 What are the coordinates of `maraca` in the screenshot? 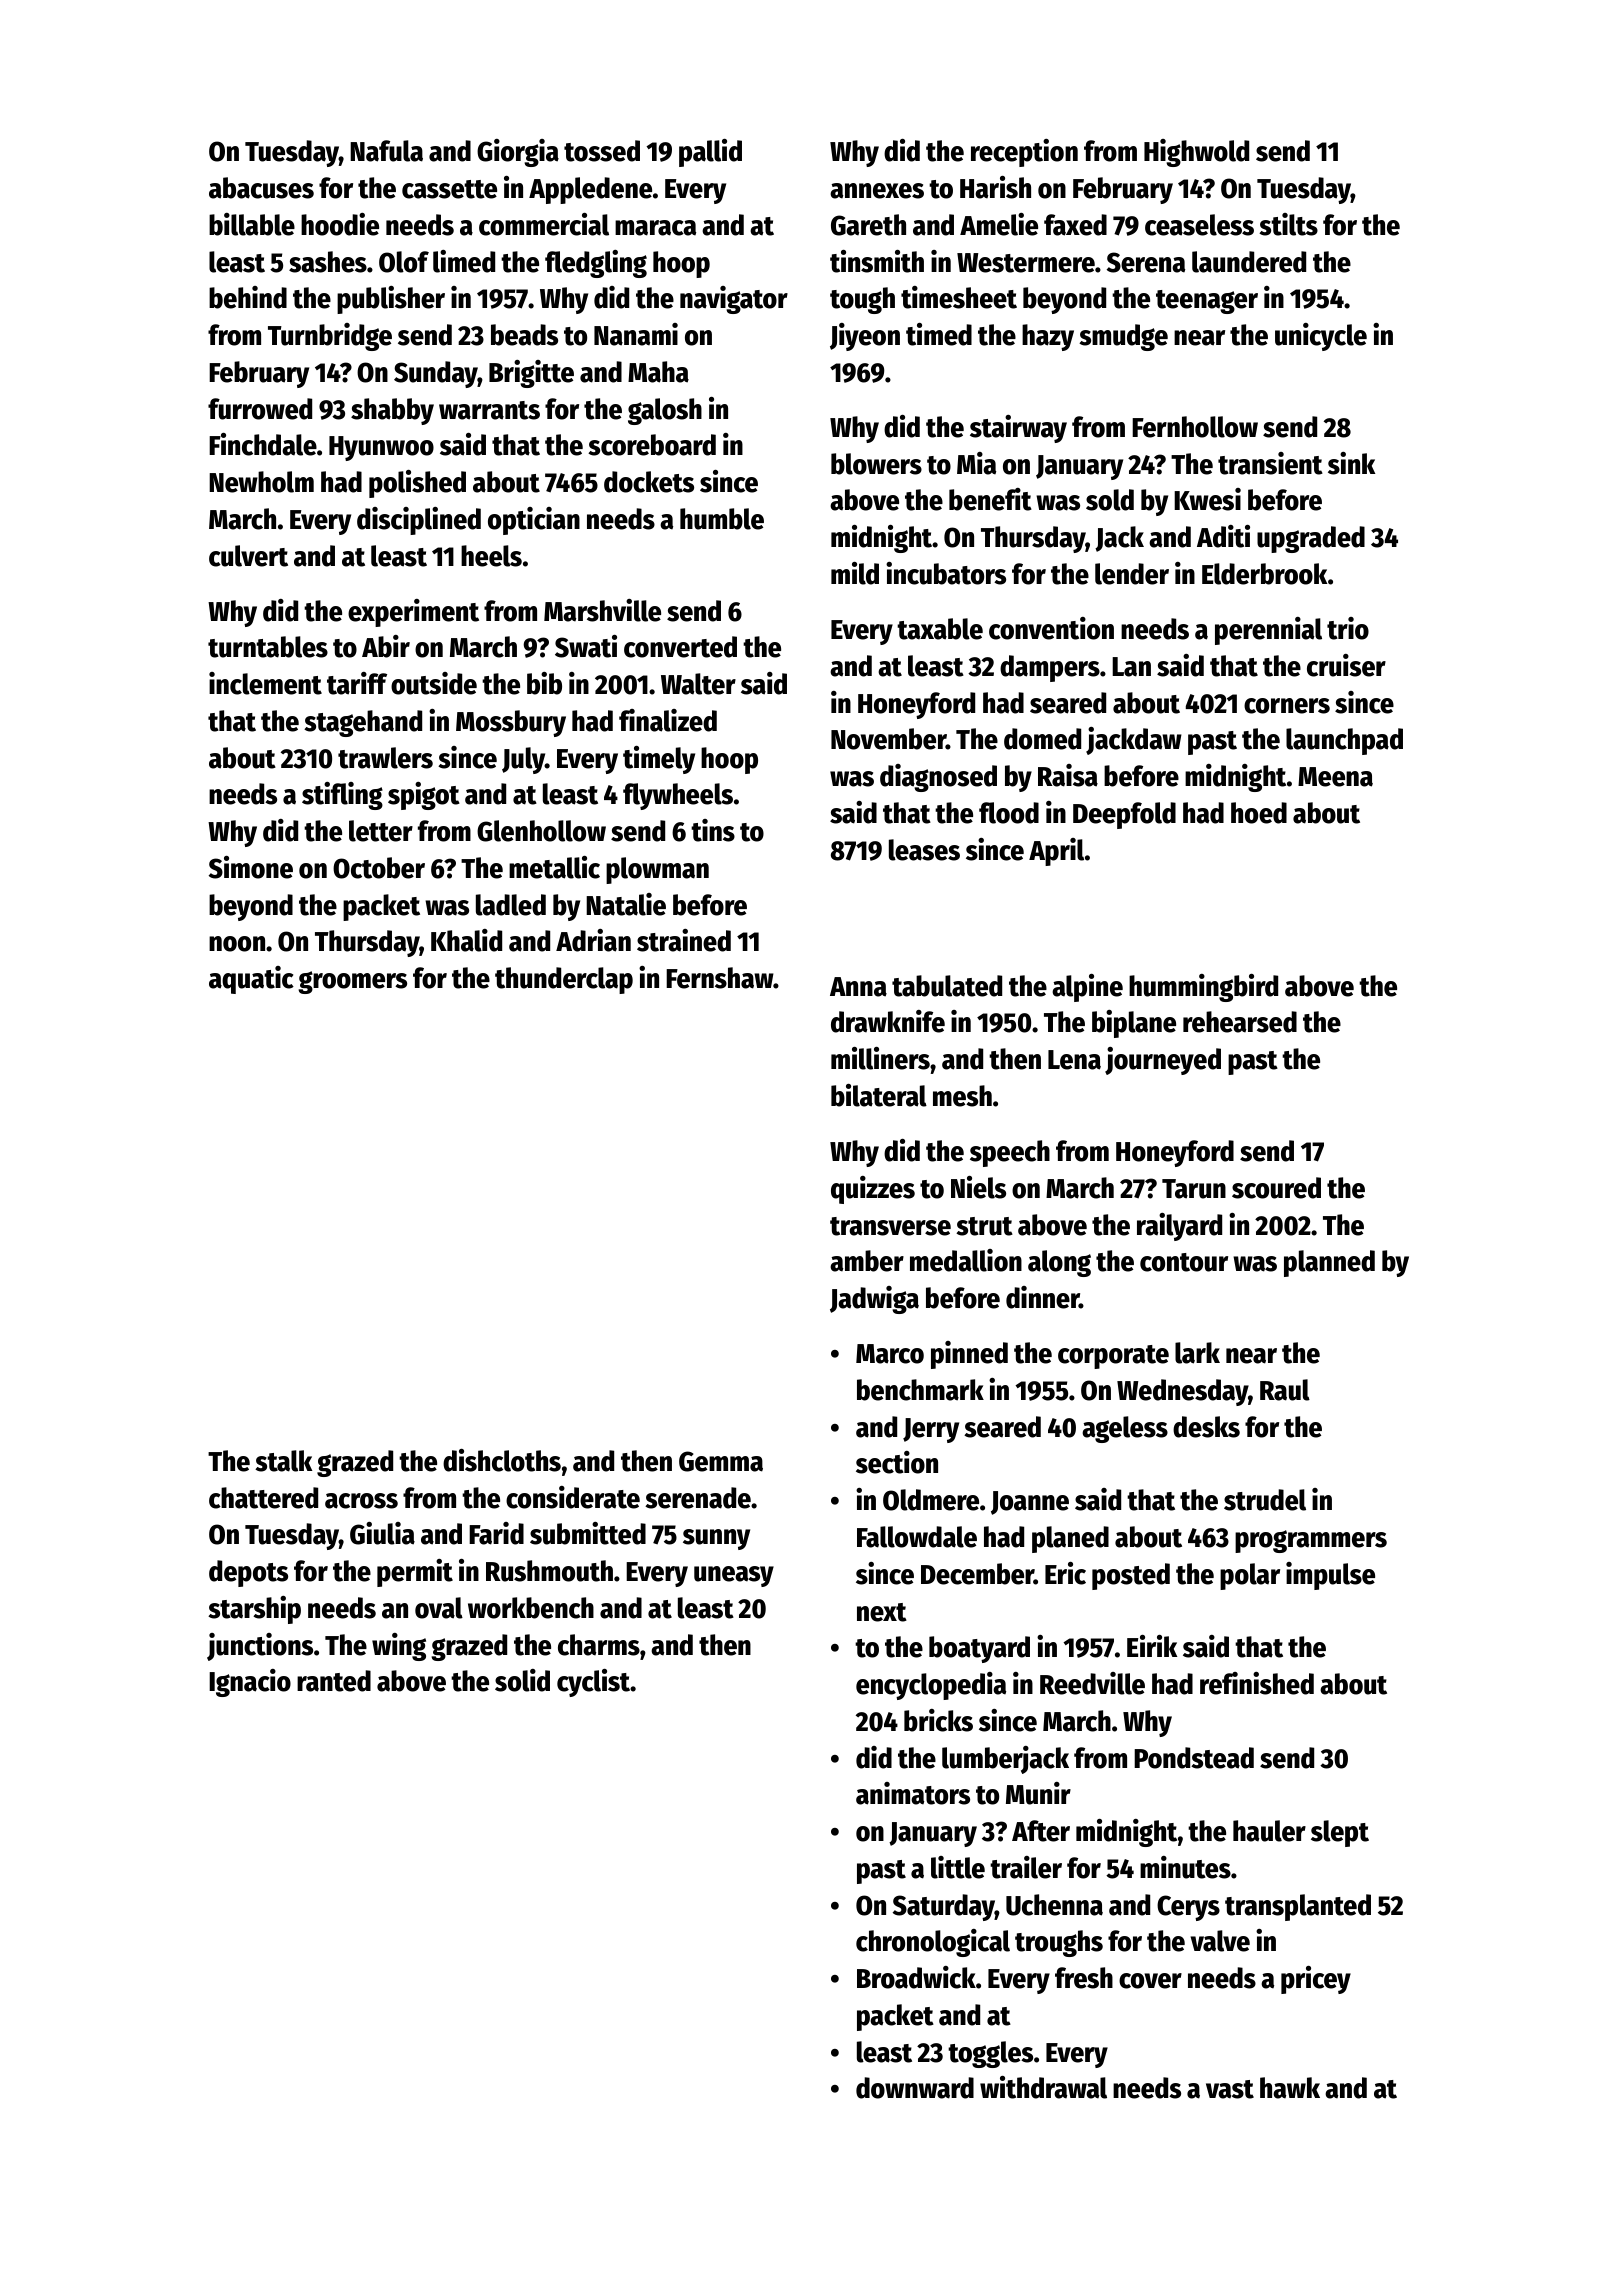 It's located at (655, 228).
